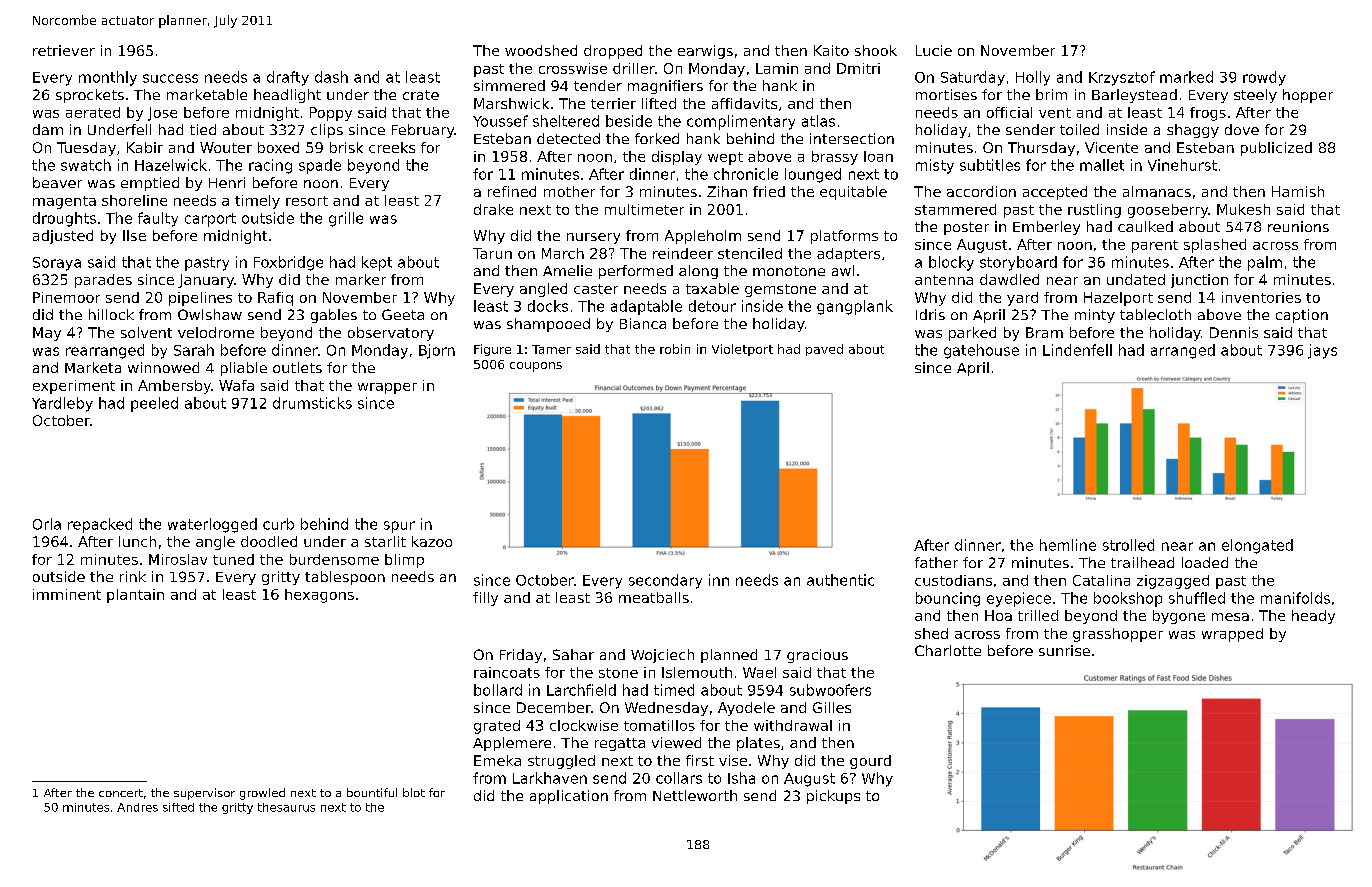  Describe the element at coordinates (64, 50) in the page. I see `retriever` at that location.
